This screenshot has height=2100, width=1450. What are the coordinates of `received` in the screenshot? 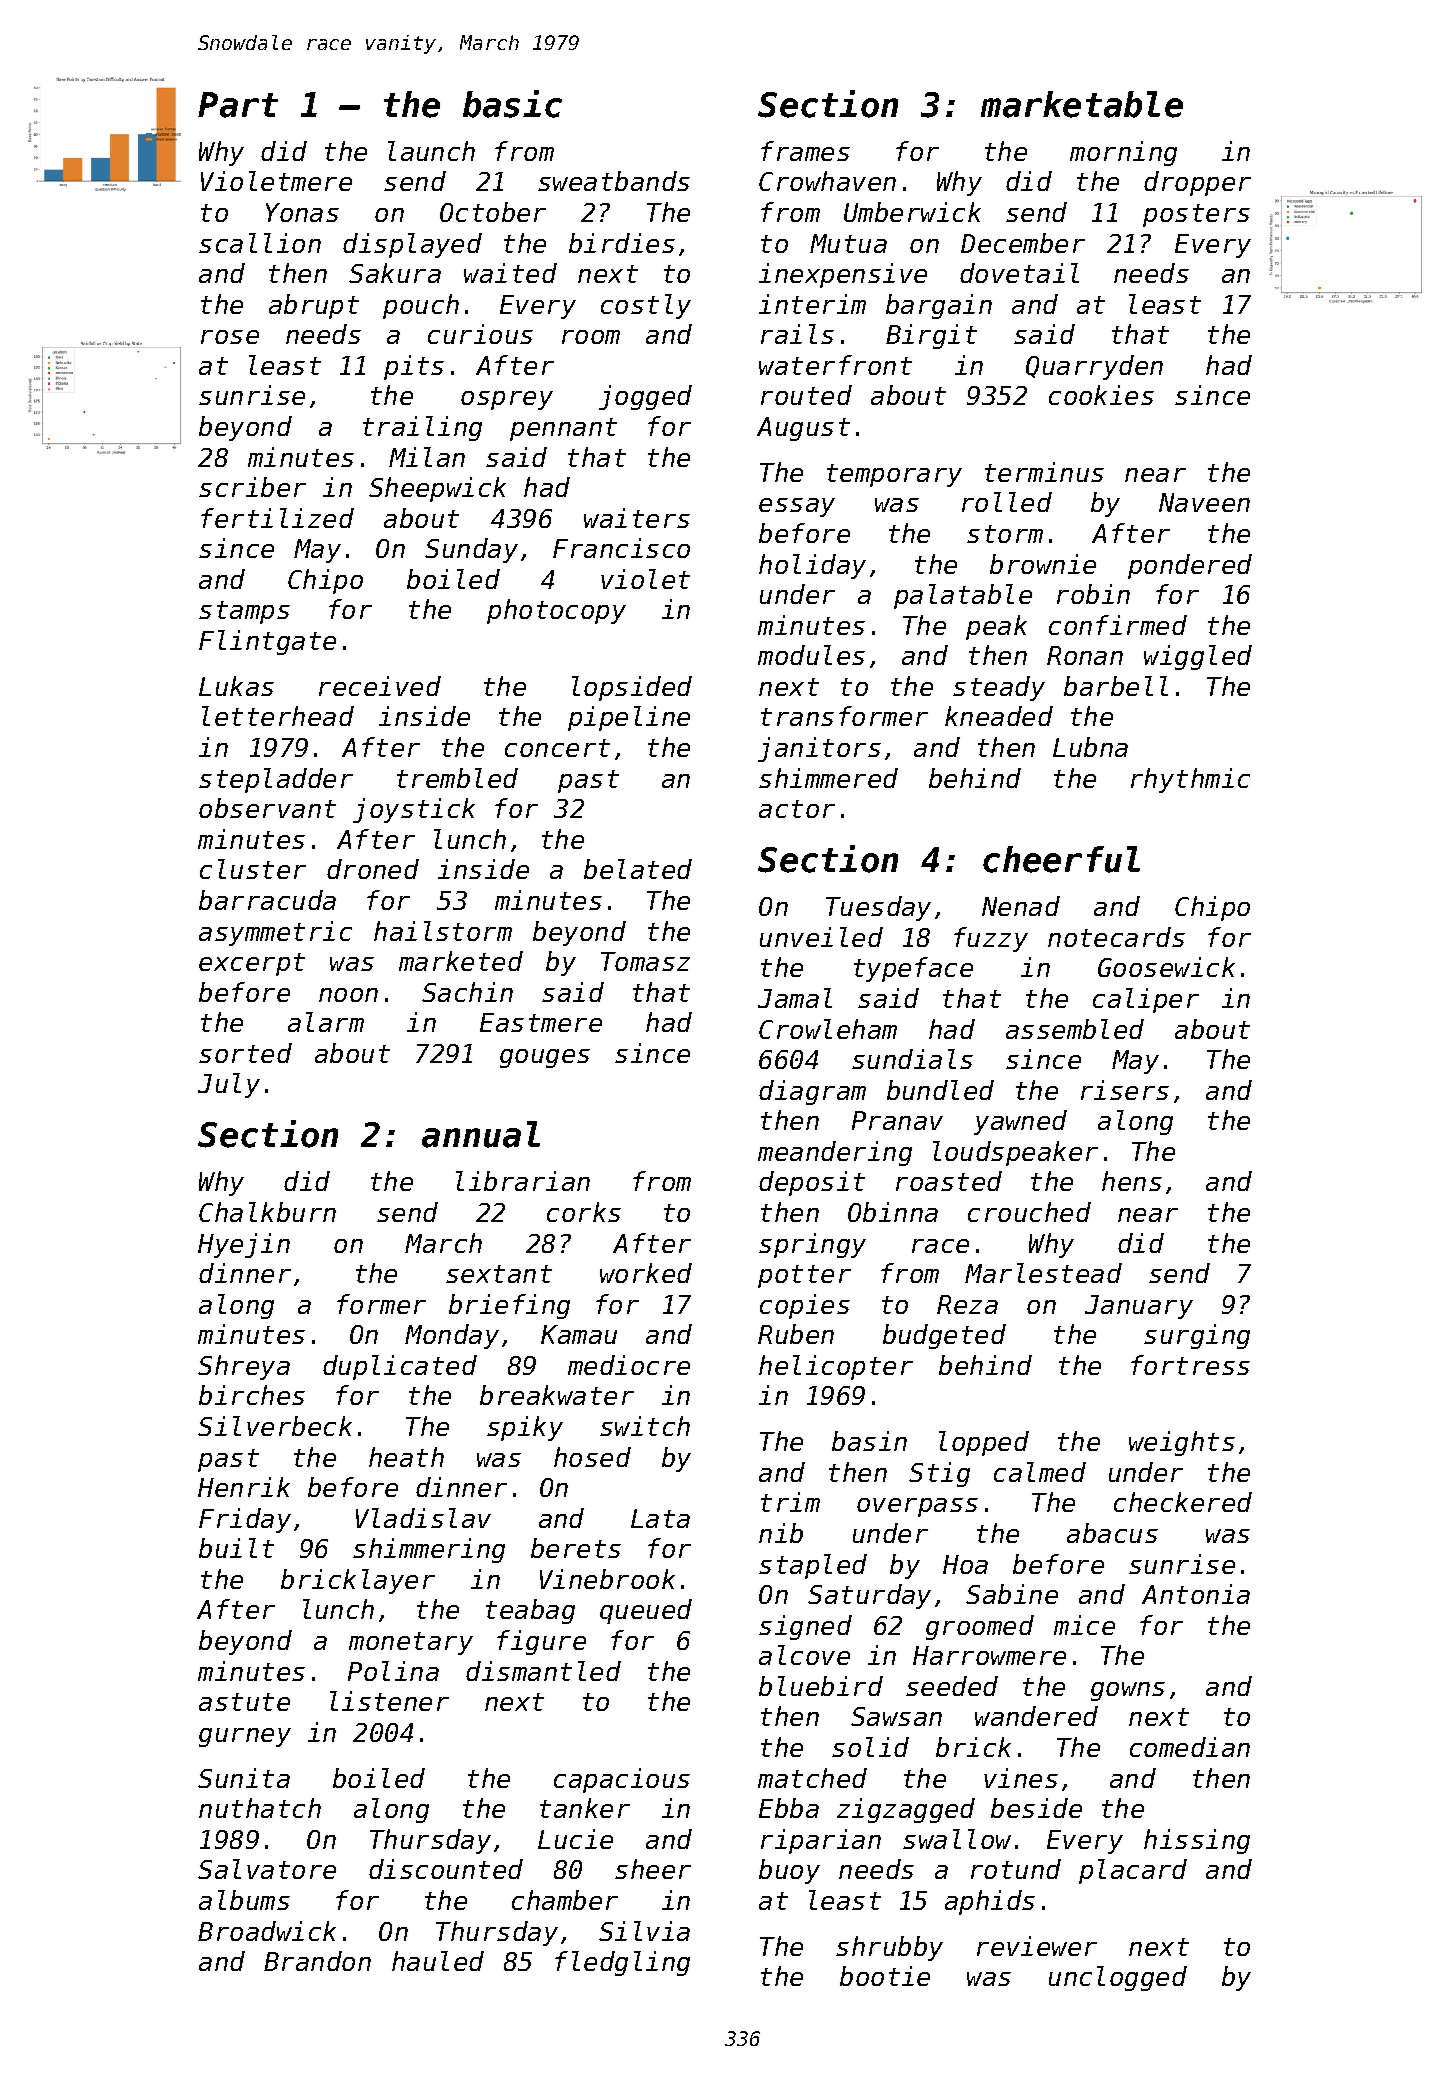 It's located at (380, 686).
